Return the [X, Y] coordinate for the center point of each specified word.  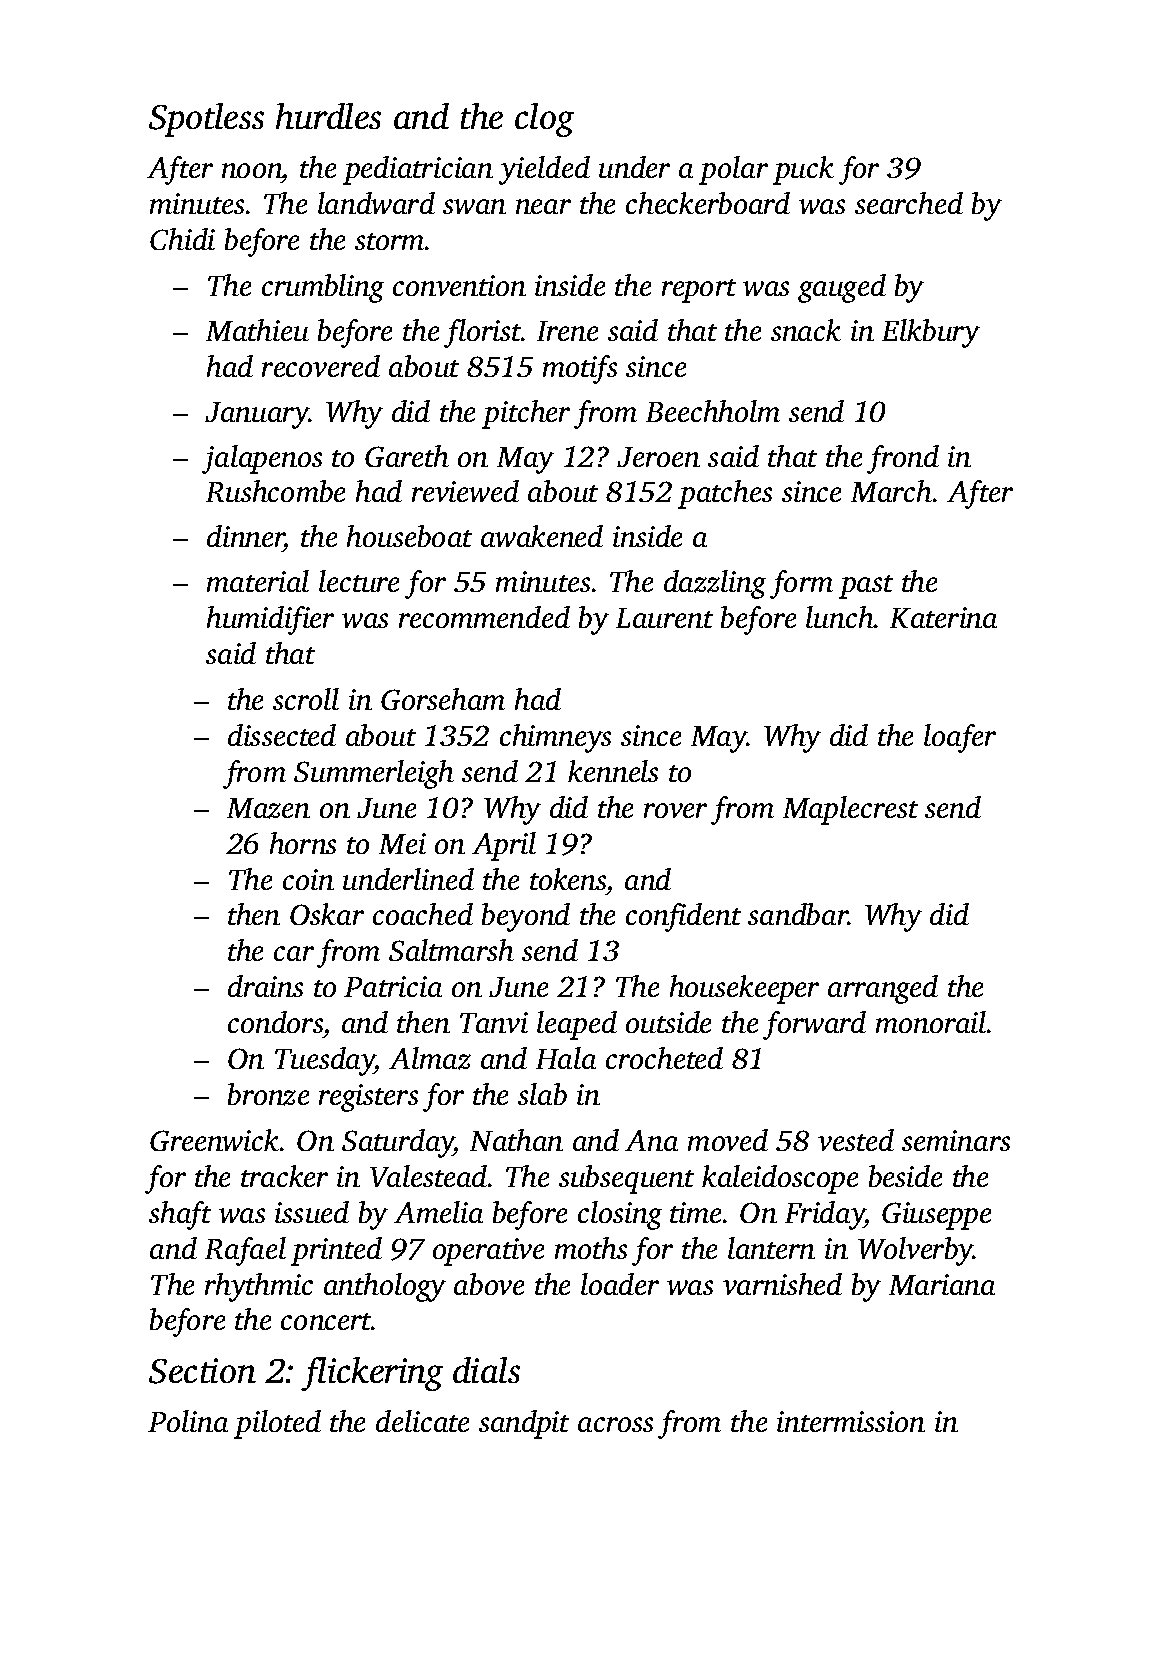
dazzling [715, 584]
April [504, 846]
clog [544, 120]
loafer [960, 738]
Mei [402, 843]
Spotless [206, 120]
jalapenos [262, 459]
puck [803, 170]
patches [725, 494]
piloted [277, 1424]
